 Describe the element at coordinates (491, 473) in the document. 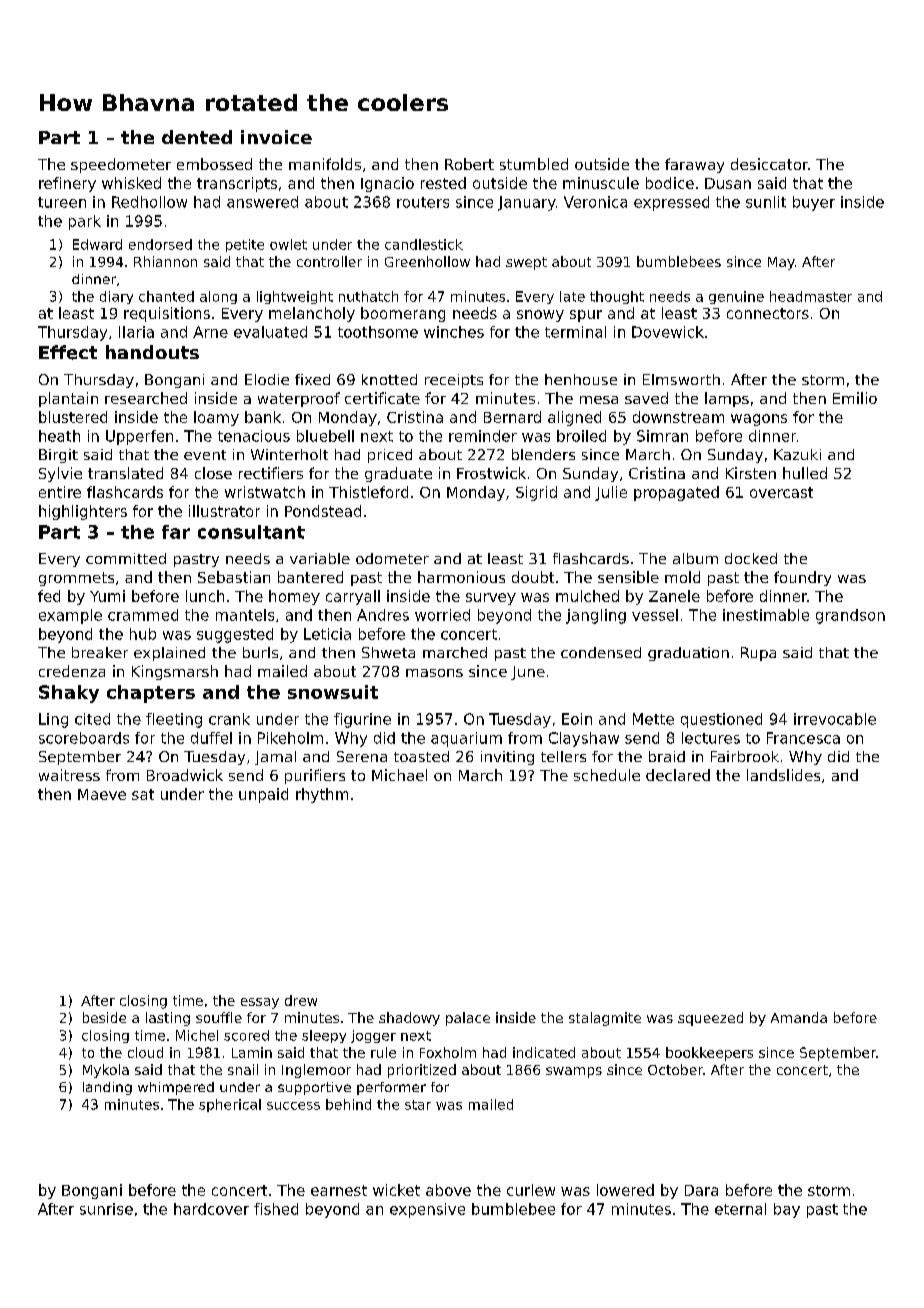

I see `Frostwick` at that location.
